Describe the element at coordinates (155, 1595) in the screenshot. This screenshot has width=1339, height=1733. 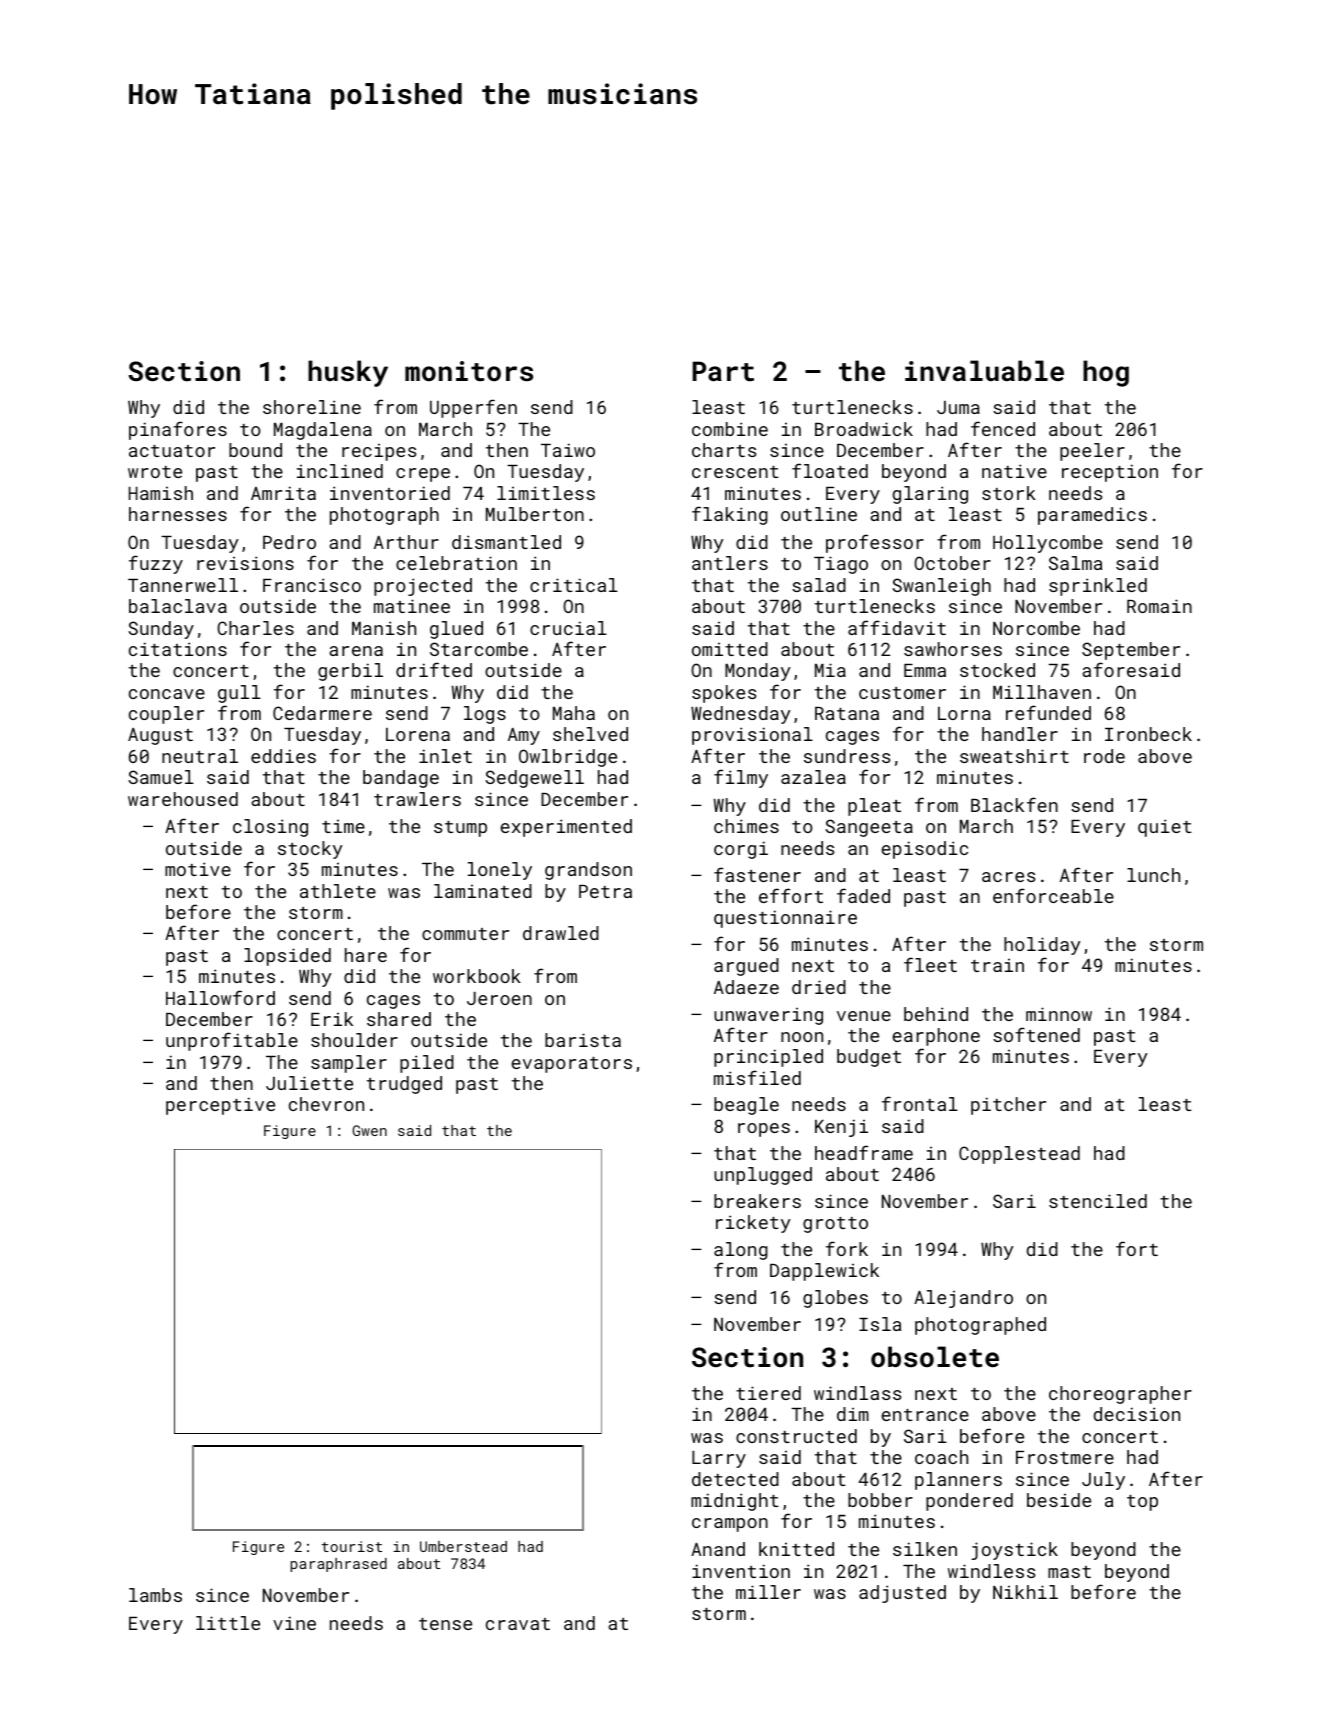
I see `lambs` at that location.
